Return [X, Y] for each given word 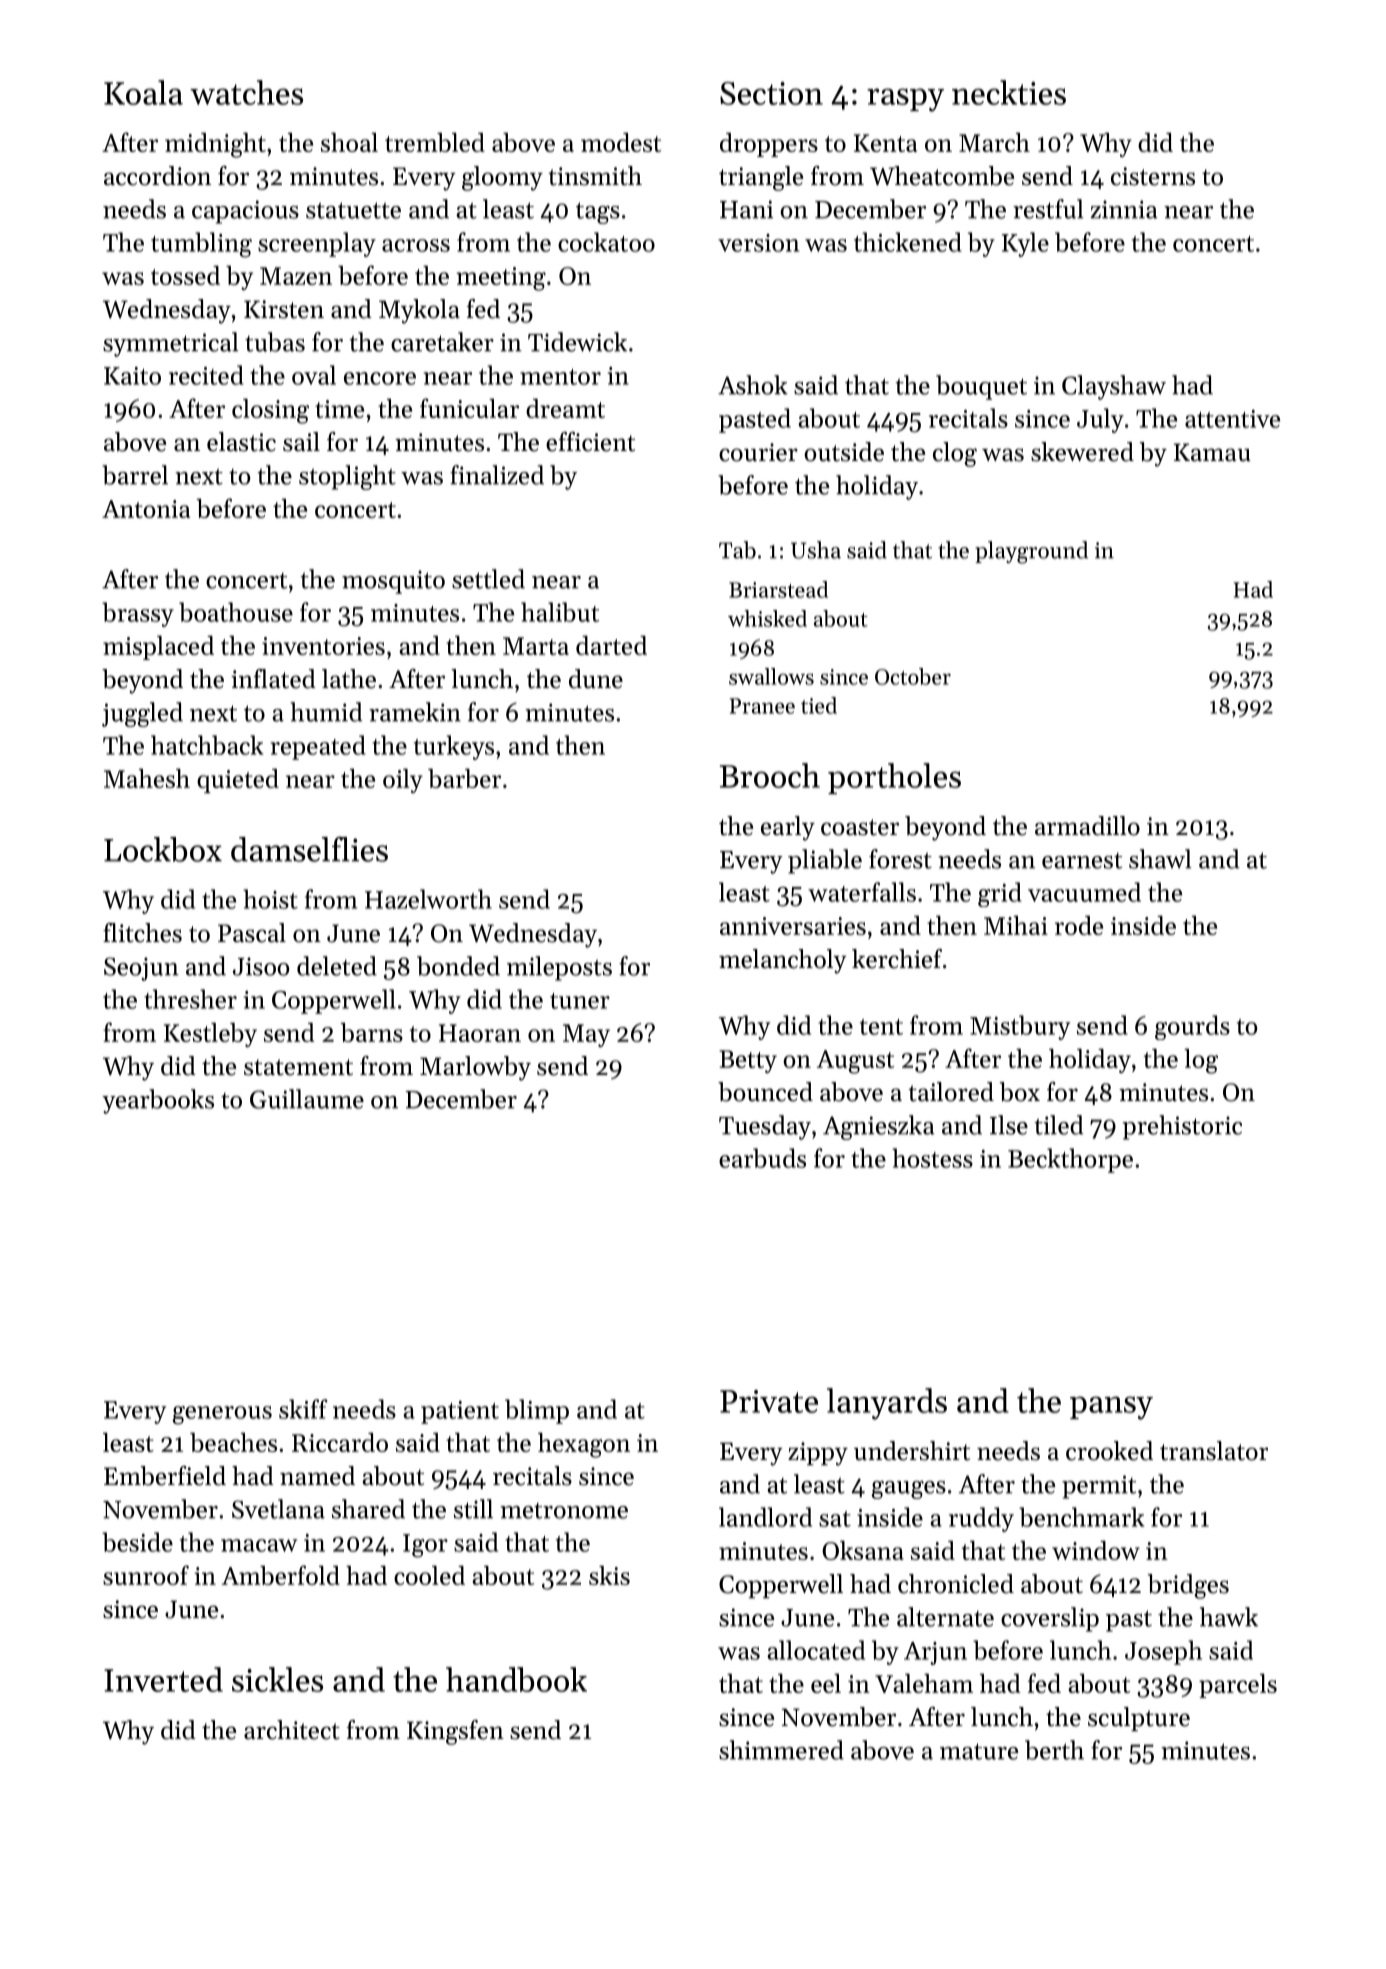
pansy [1111, 1408]
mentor [560, 377]
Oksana [863, 1550]
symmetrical [171, 344]
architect [292, 1730]
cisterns [1153, 176]
